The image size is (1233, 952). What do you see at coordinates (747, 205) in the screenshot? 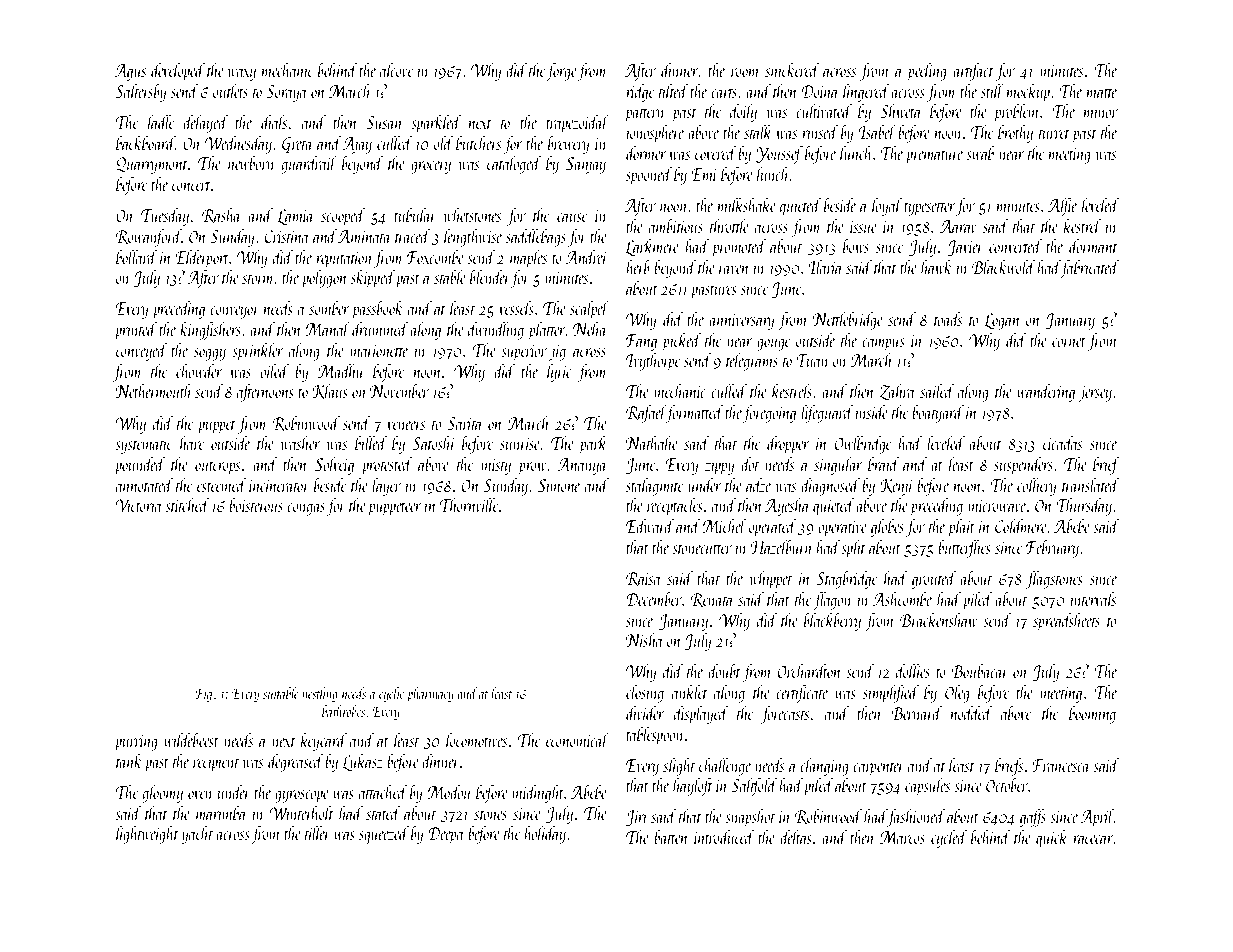
I see `milkshake` at bounding box center [747, 205].
